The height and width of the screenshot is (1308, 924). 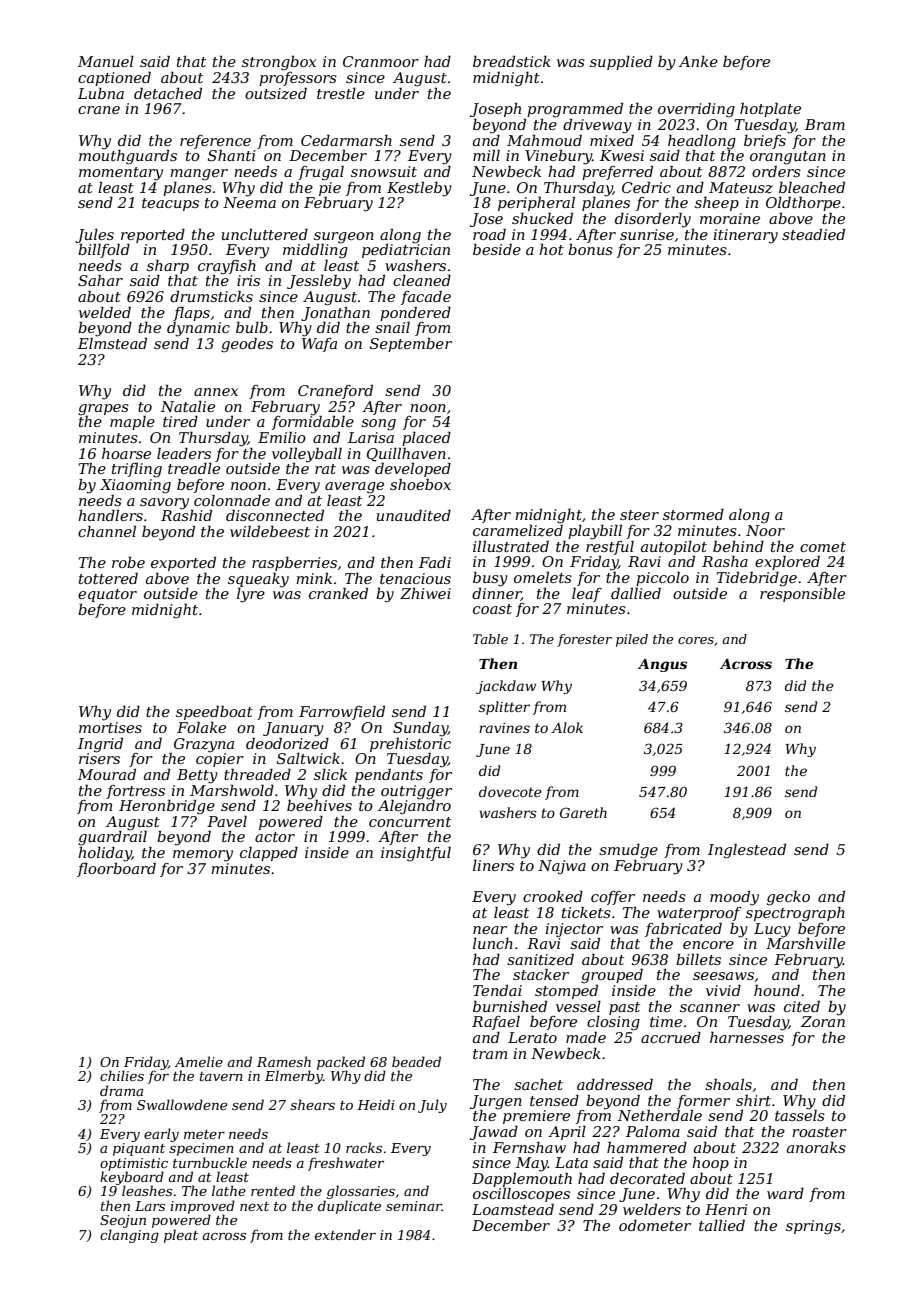 What do you see at coordinates (129, 1236) in the screenshot?
I see `clanging` at bounding box center [129, 1236].
